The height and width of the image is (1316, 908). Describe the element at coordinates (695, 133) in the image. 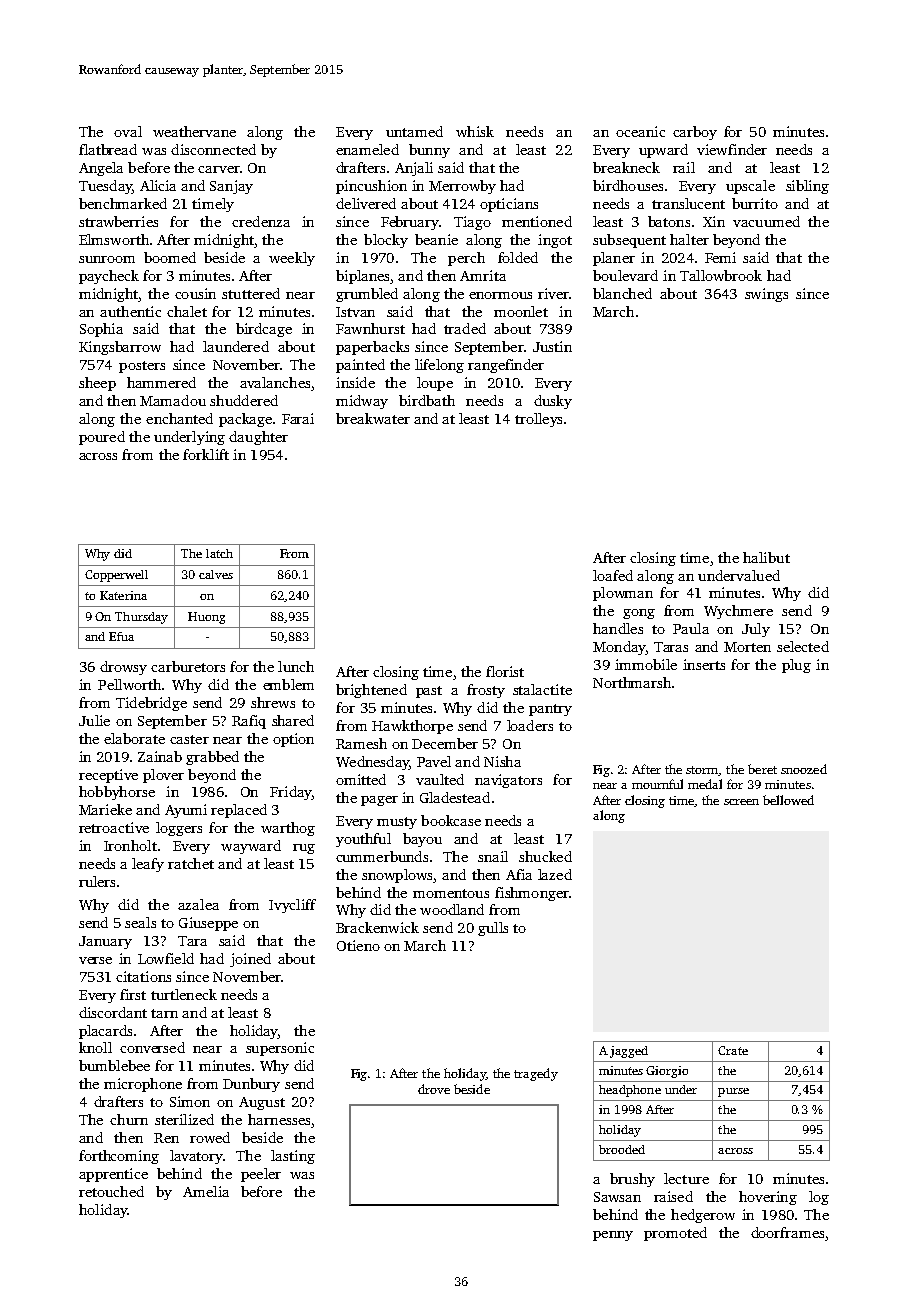

I see `carboy` at that location.
